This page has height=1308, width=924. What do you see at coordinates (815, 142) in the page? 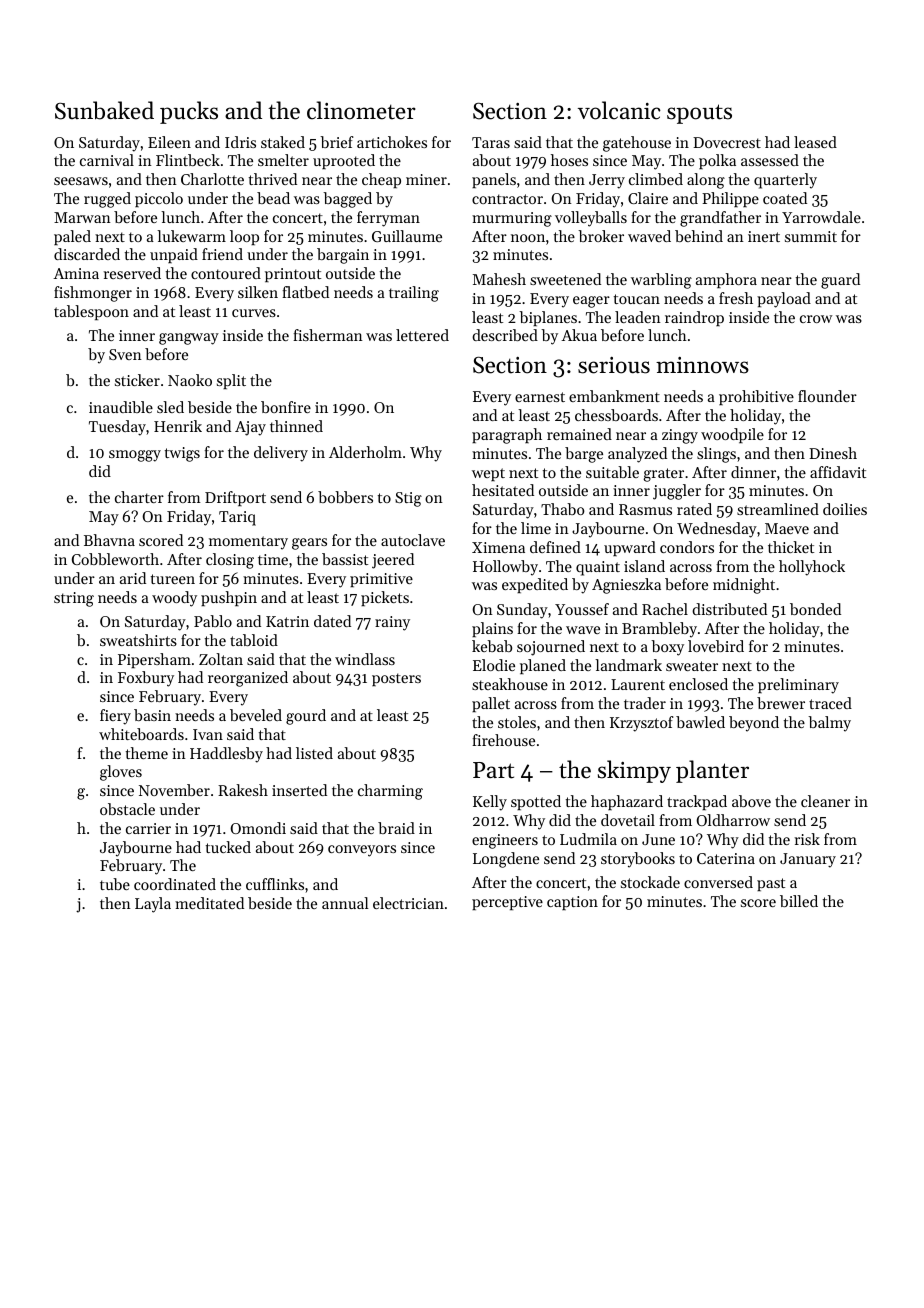
I see `leased` at bounding box center [815, 142].
